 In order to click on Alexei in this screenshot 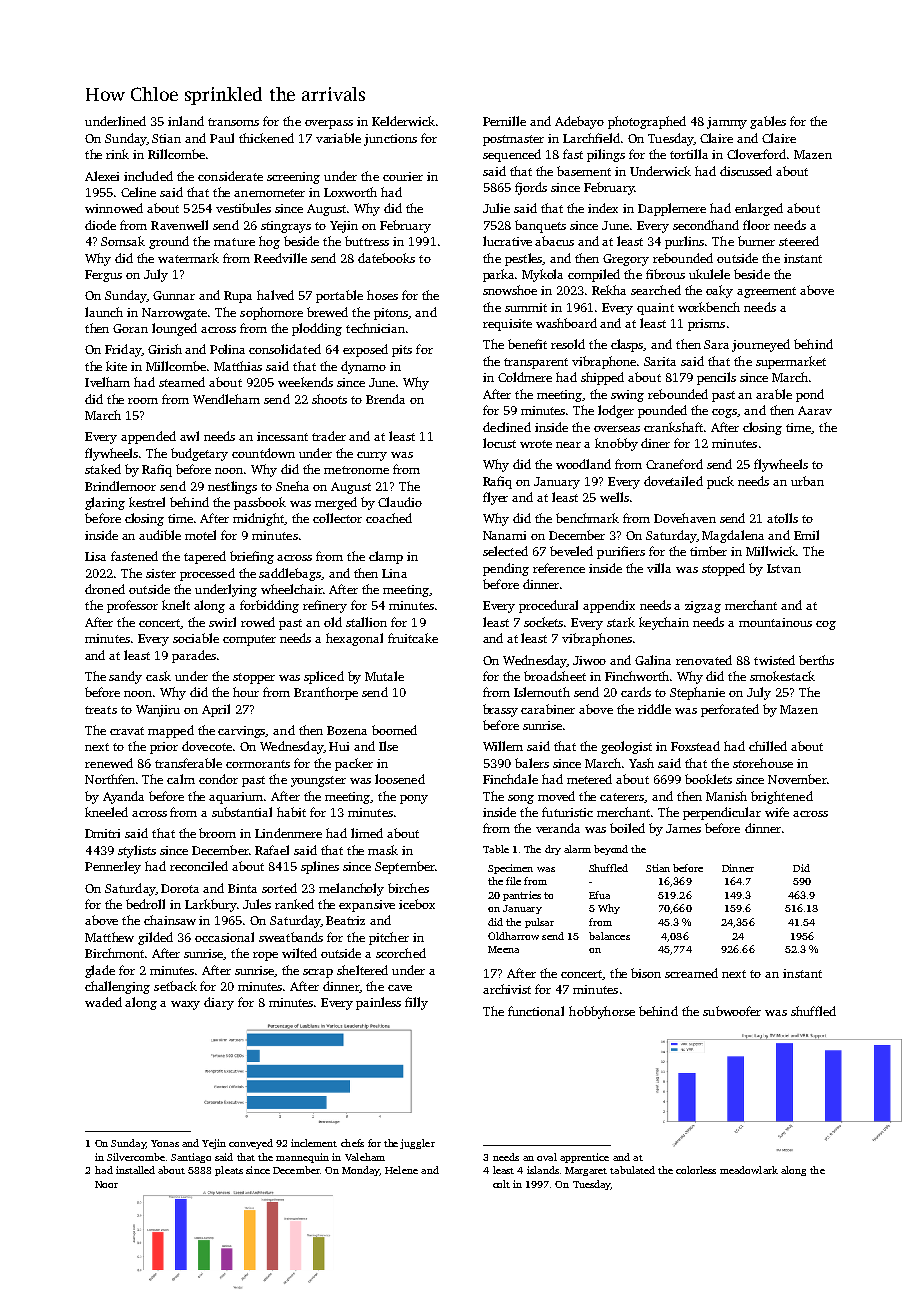, I will do `click(102, 176)`.
